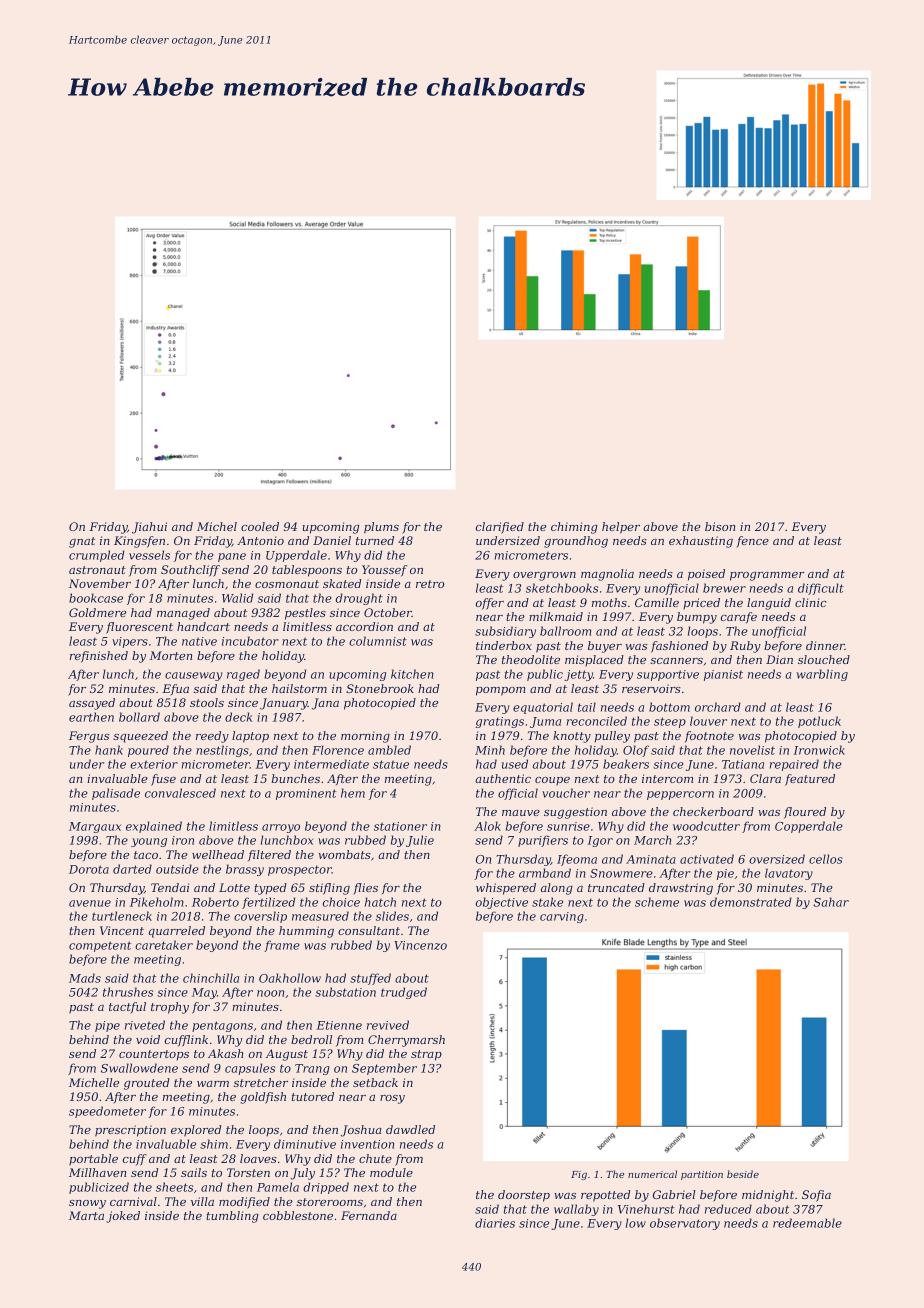 The image size is (924, 1308). What do you see at coordinates (149, 528) in the page?
I see `Jiahui` at bounding box center [149, 528].
